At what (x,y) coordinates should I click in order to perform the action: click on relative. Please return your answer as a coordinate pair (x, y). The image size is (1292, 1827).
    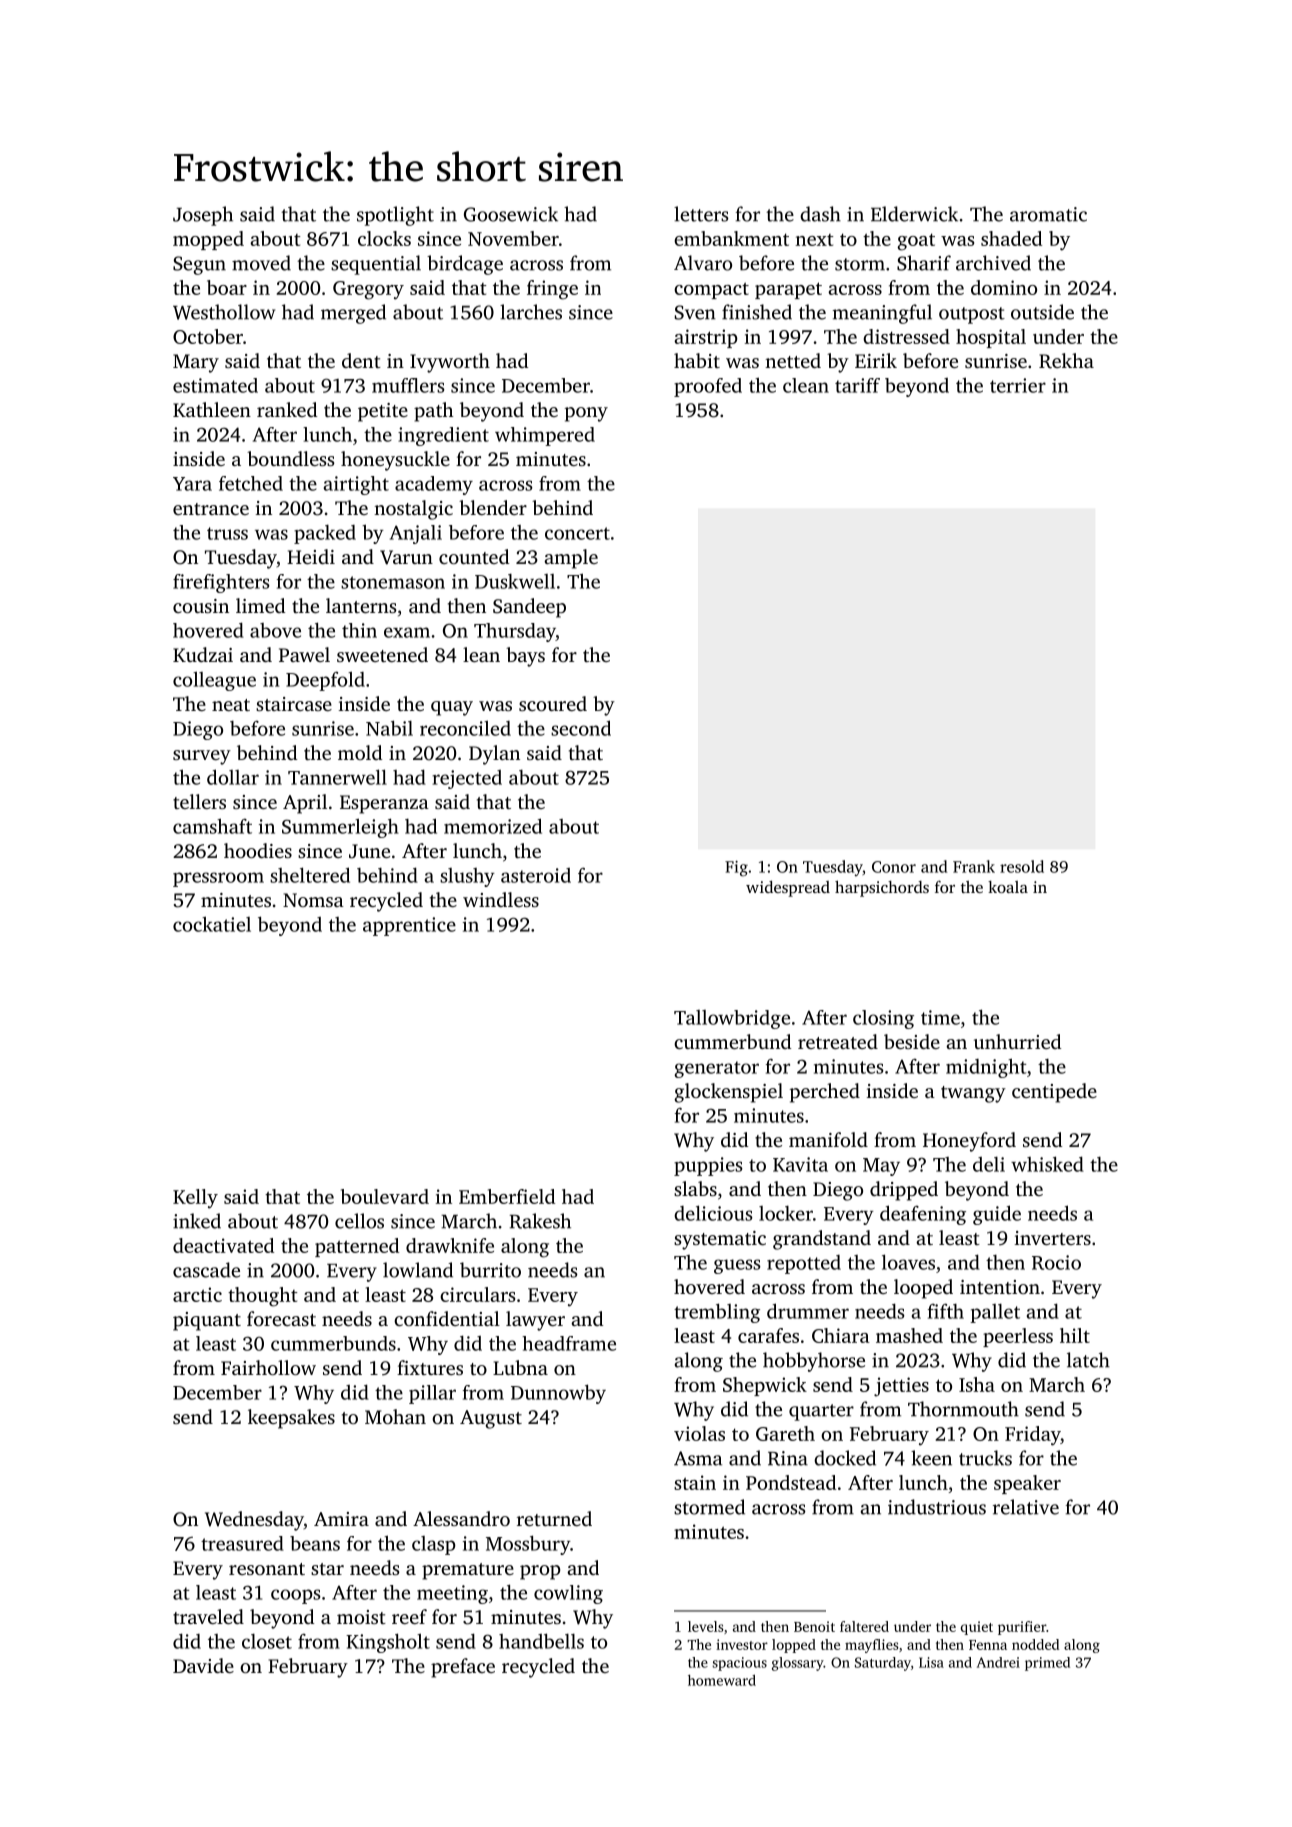
    Looking at the image, I should click on (1026, 1507).
